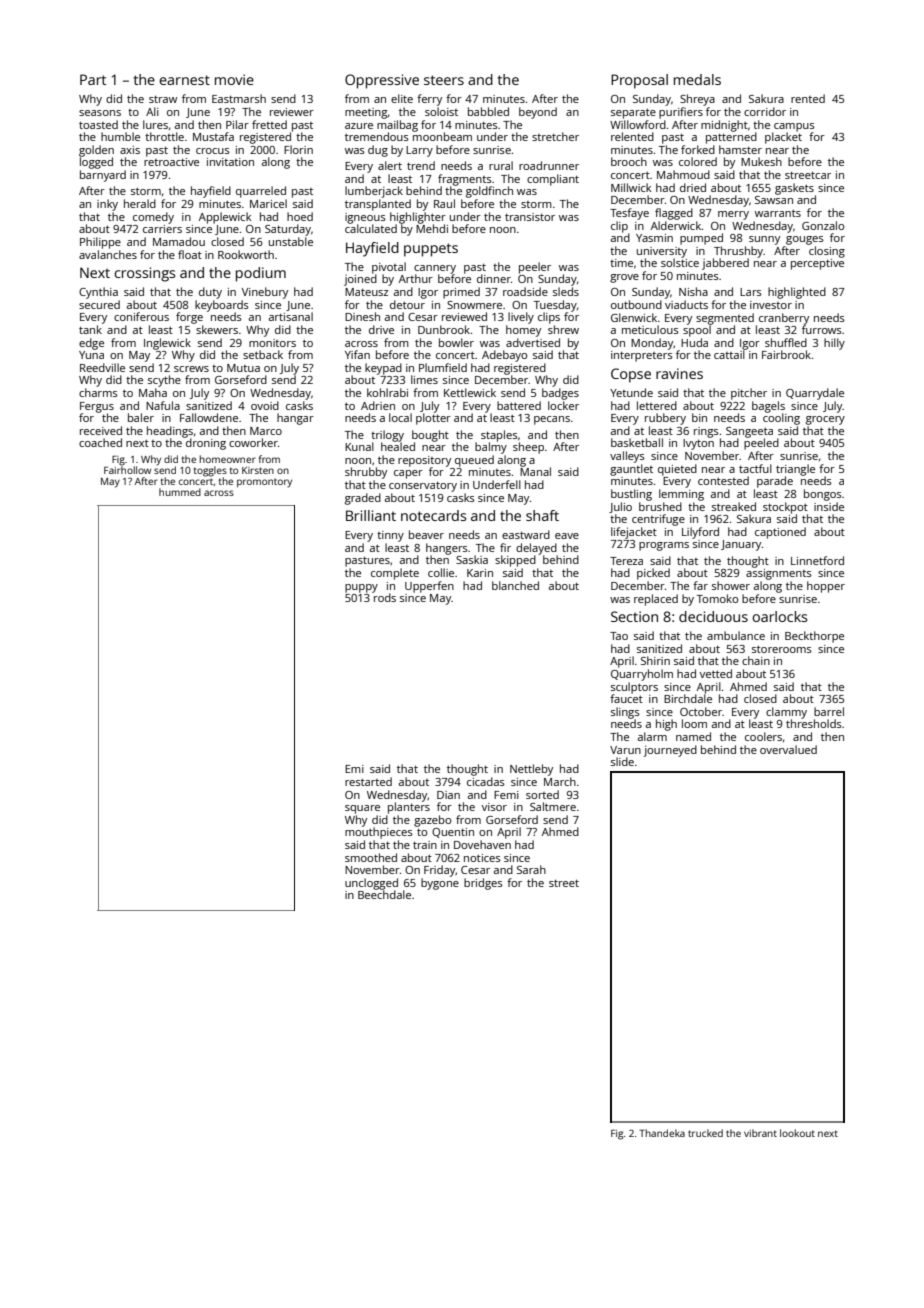 The image size is (924, 1308). I want to click on Yuna, so click(91, 355).
